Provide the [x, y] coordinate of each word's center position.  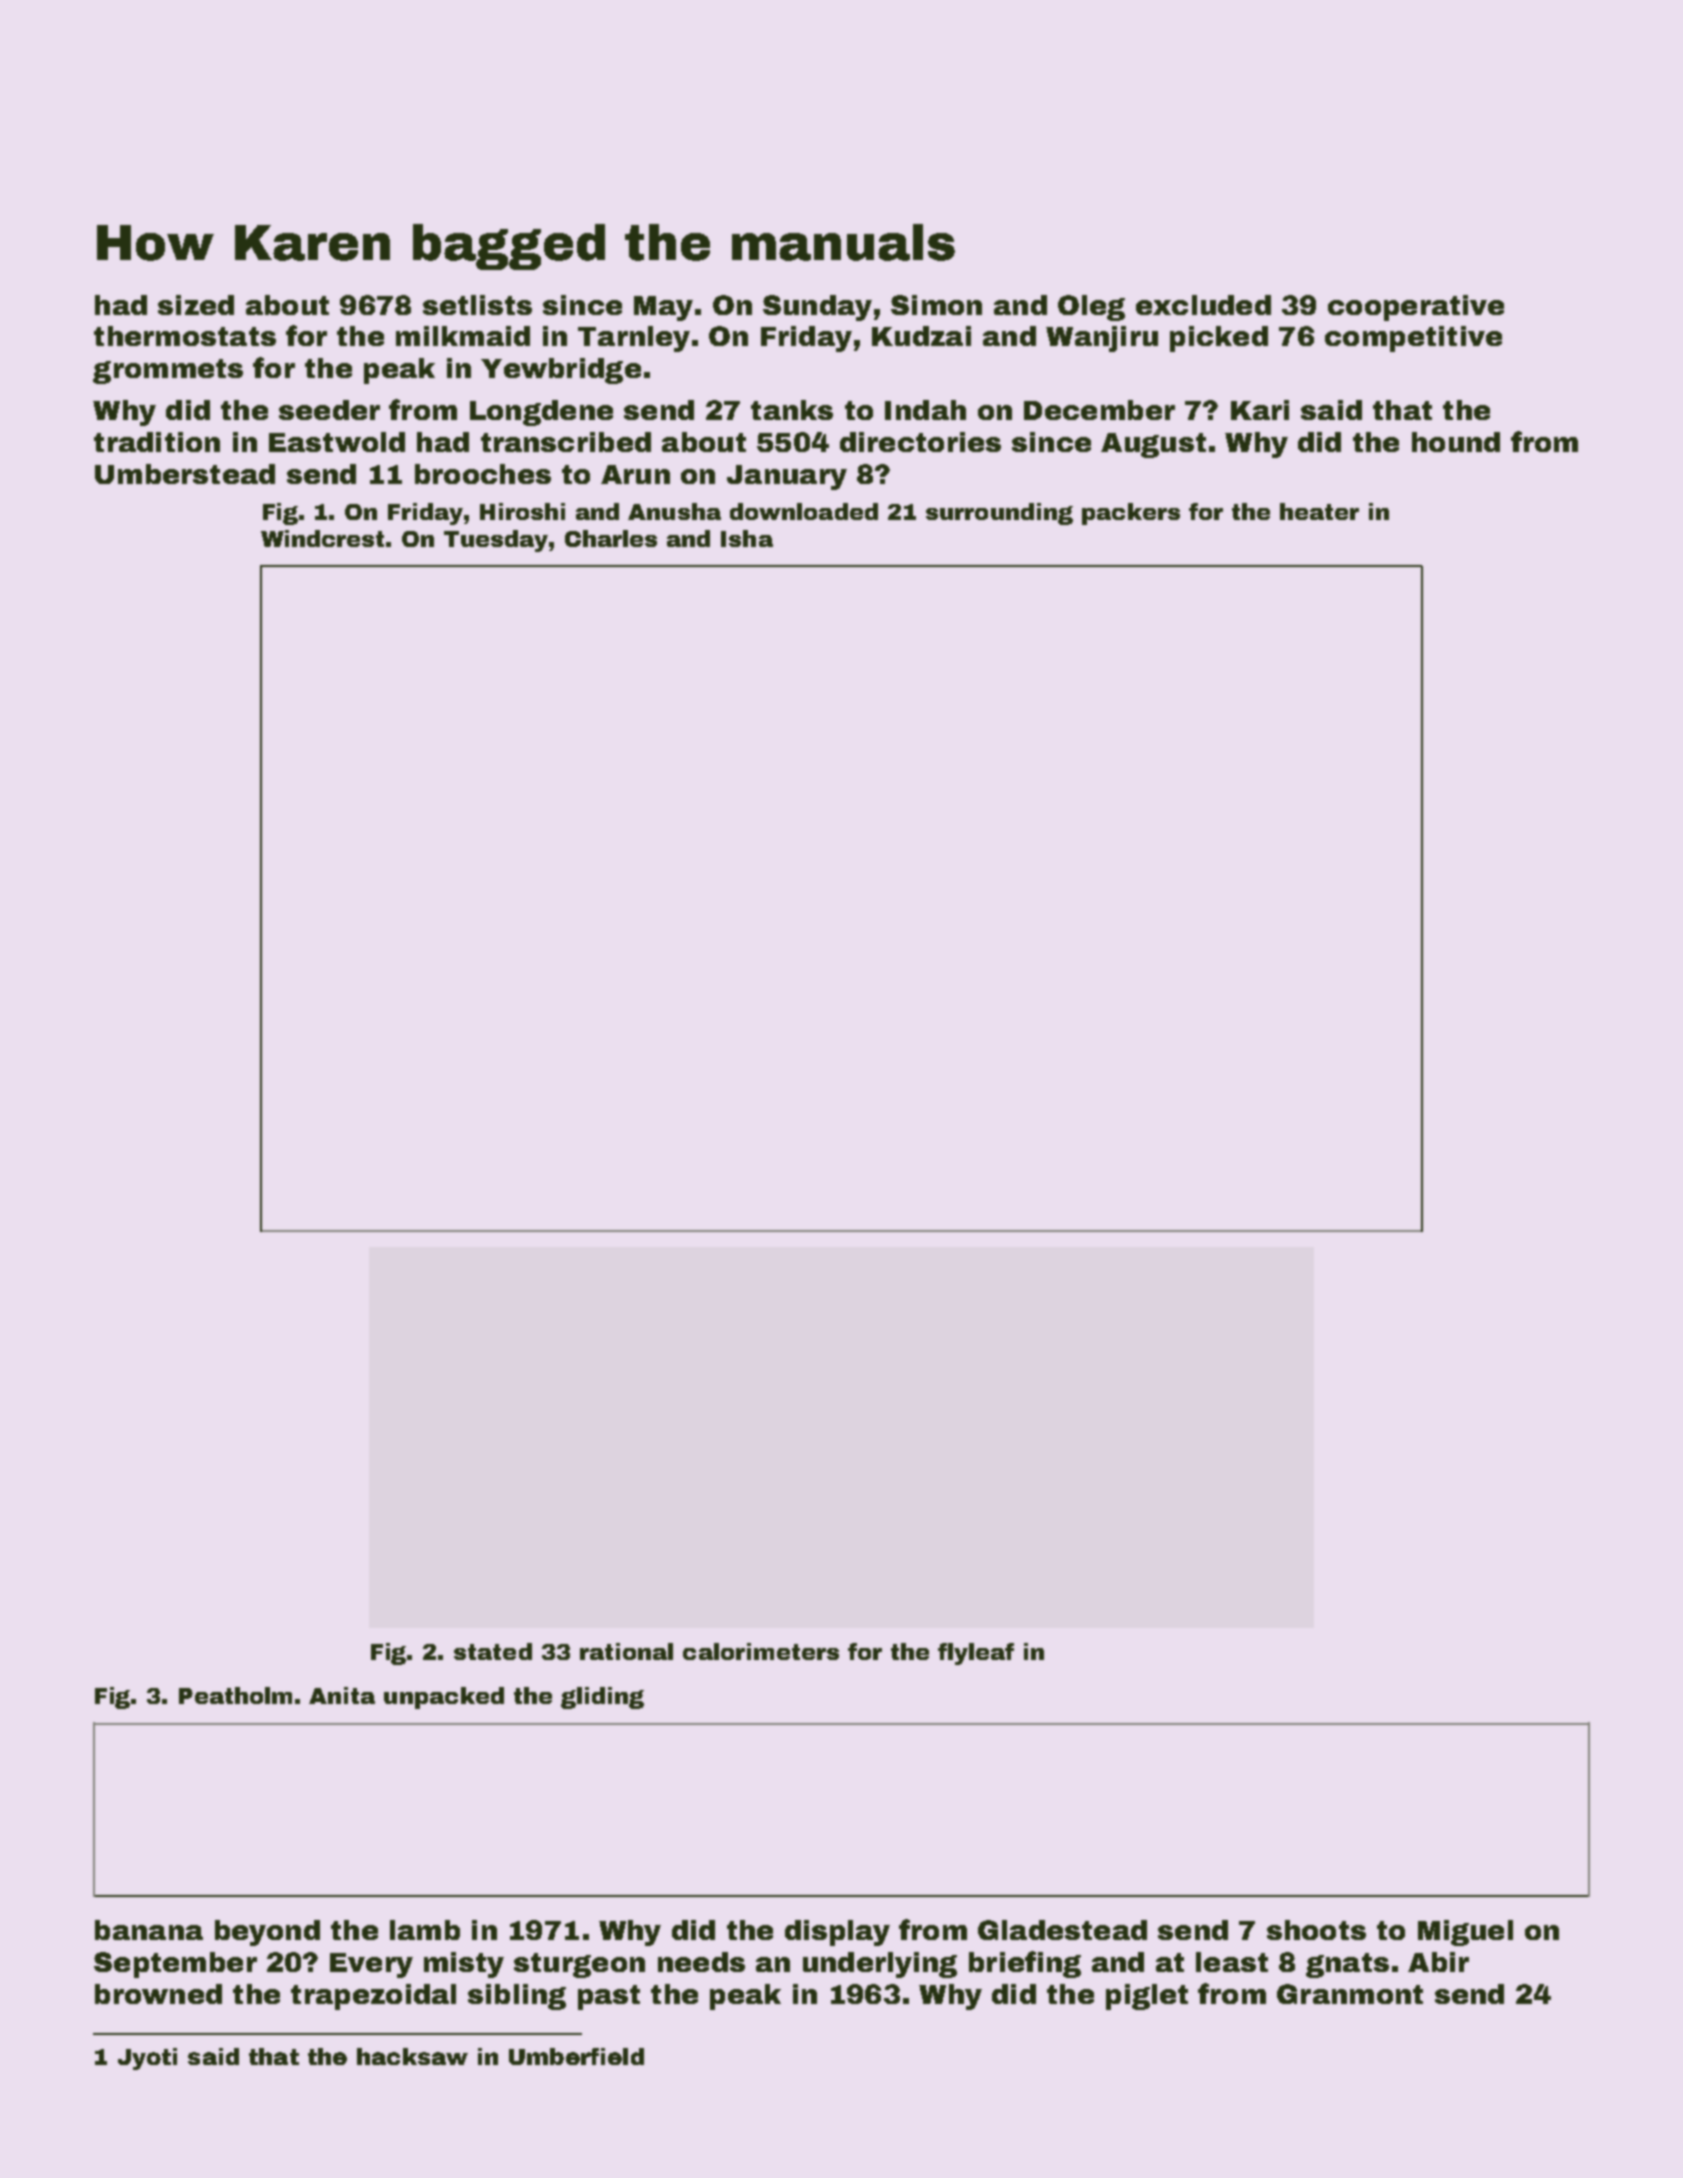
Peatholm [235, 1695]
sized [196, 305]
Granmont [1350, 1994]
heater [1319, 511]
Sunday [817, 308]
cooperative [1416, 308]
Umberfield [576, 2056]
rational [626, 1651]
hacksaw [412, 2056]
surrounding [999, 514]
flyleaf [976, 1654]
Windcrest [324, 538]
